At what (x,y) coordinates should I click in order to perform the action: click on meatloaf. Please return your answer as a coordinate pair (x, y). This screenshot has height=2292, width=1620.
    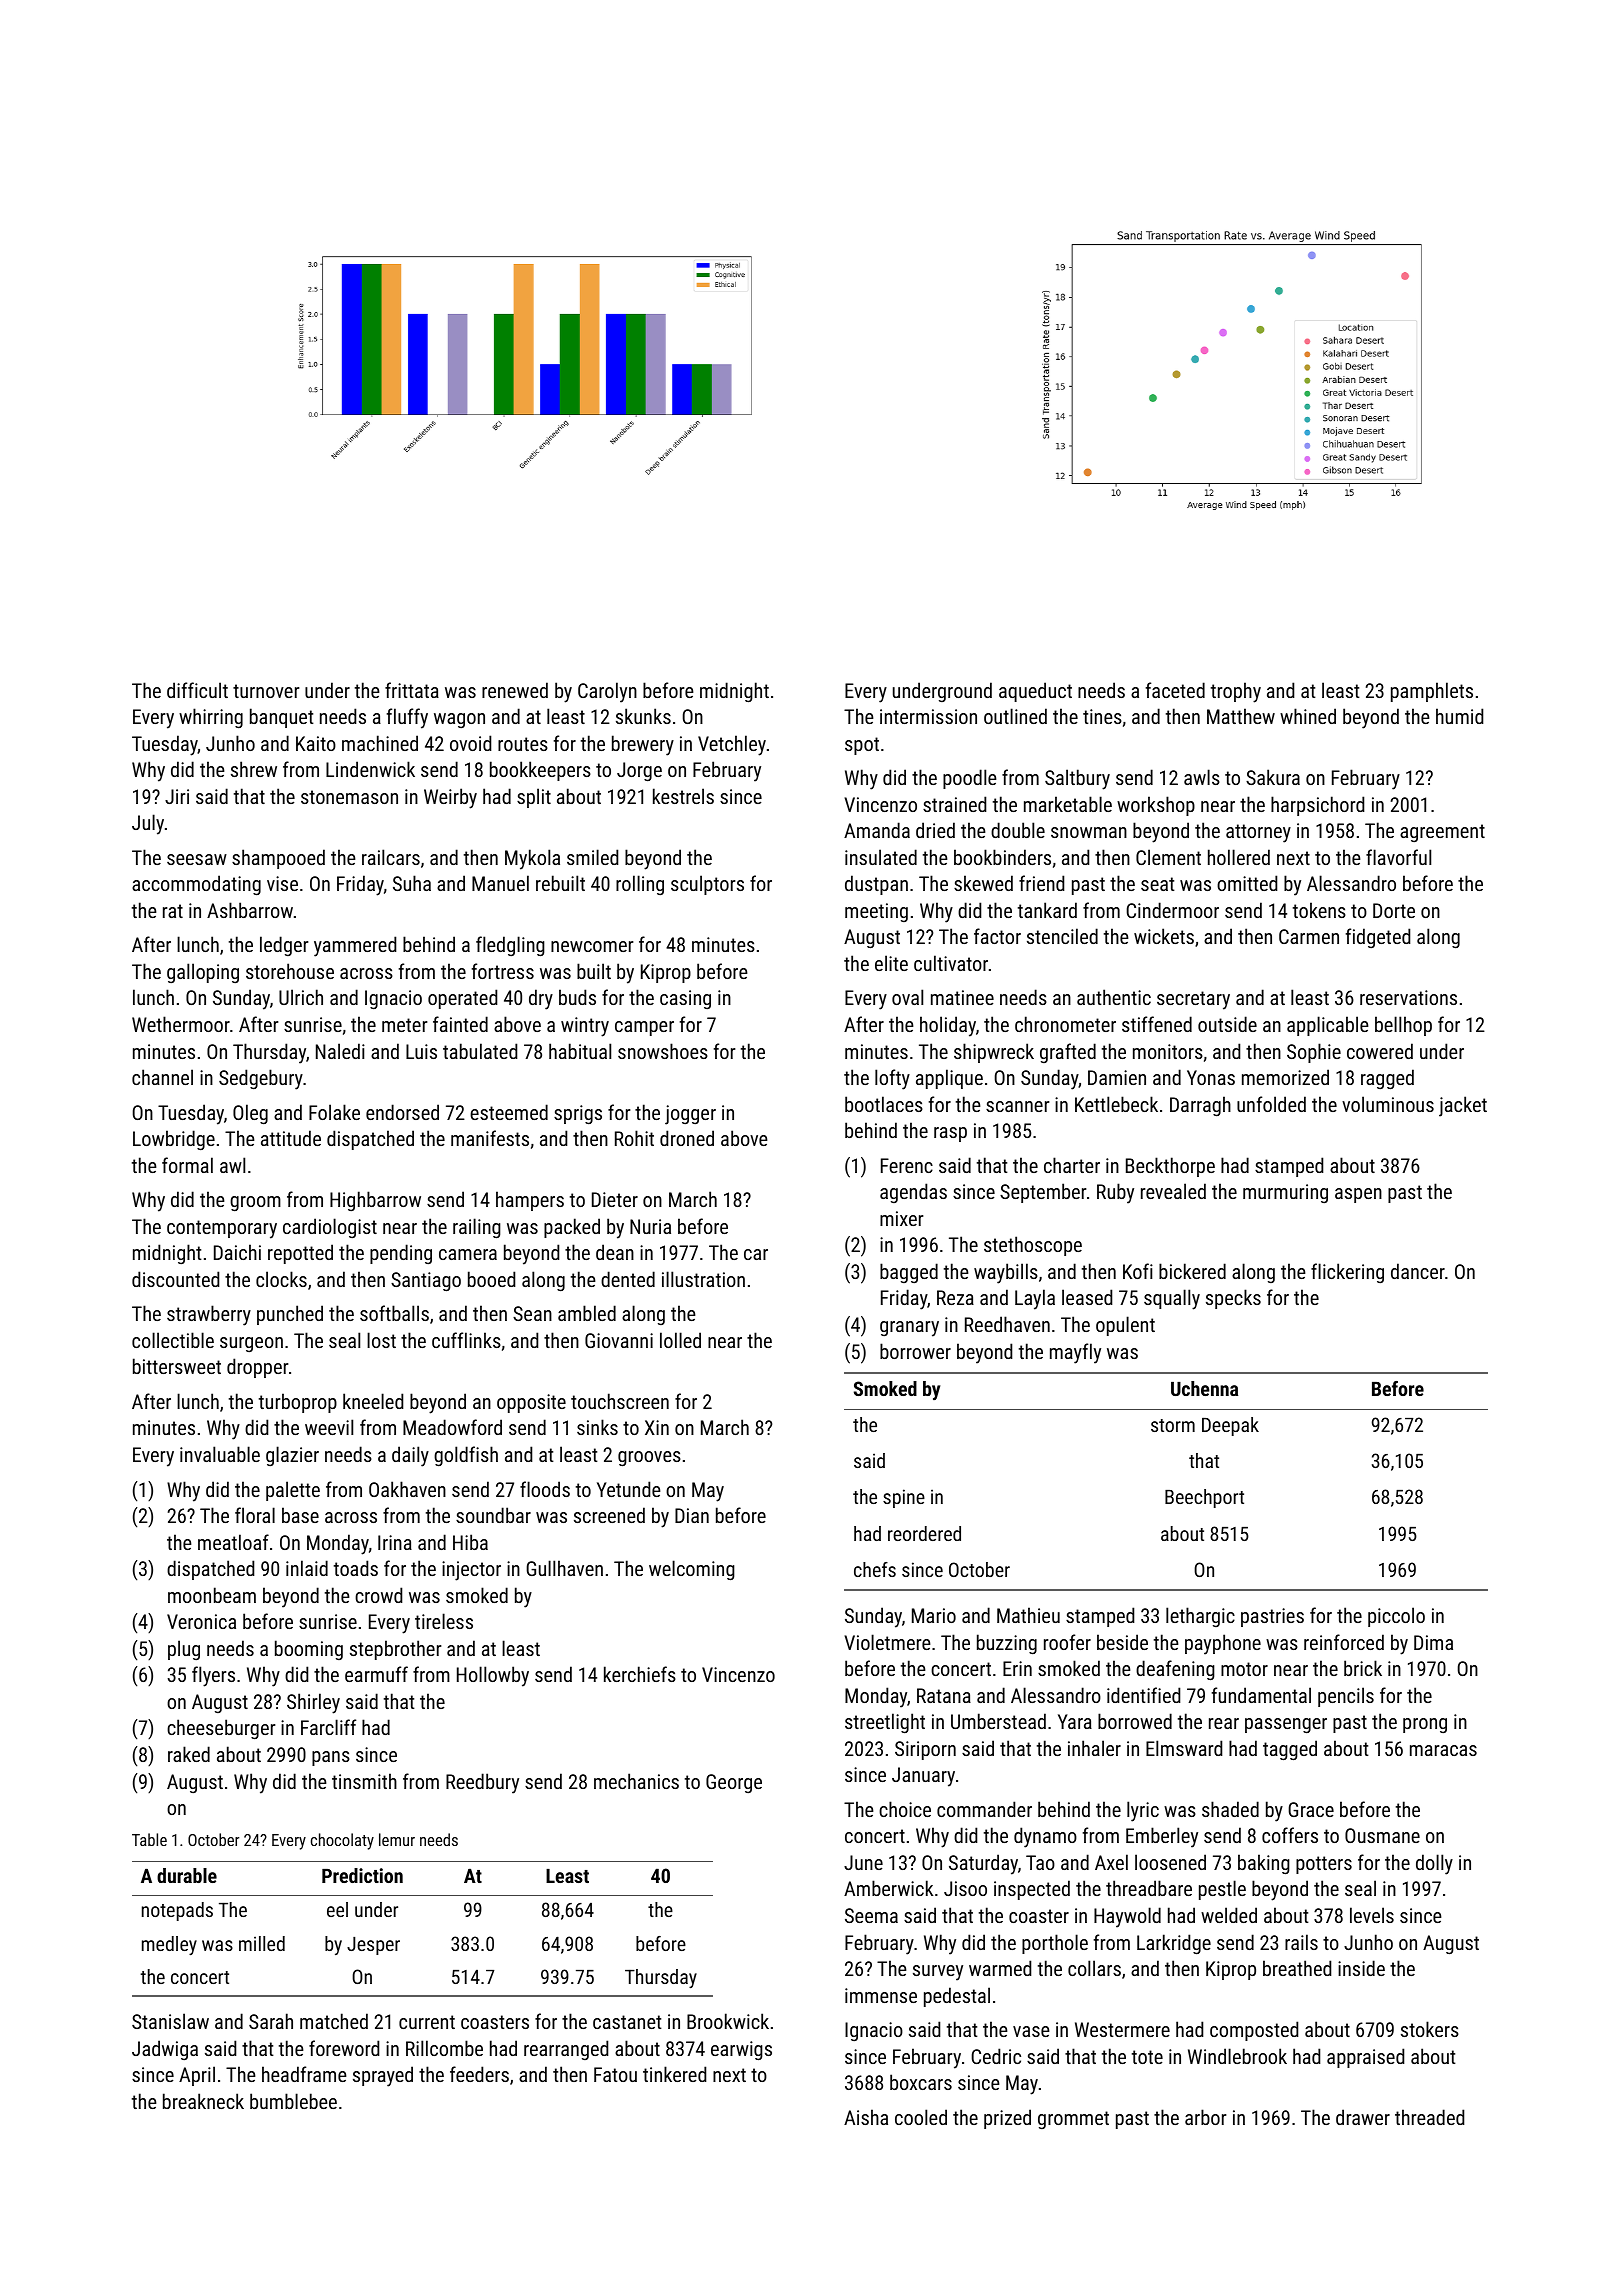
    Looking at the image, I should click on (233, 1542).
